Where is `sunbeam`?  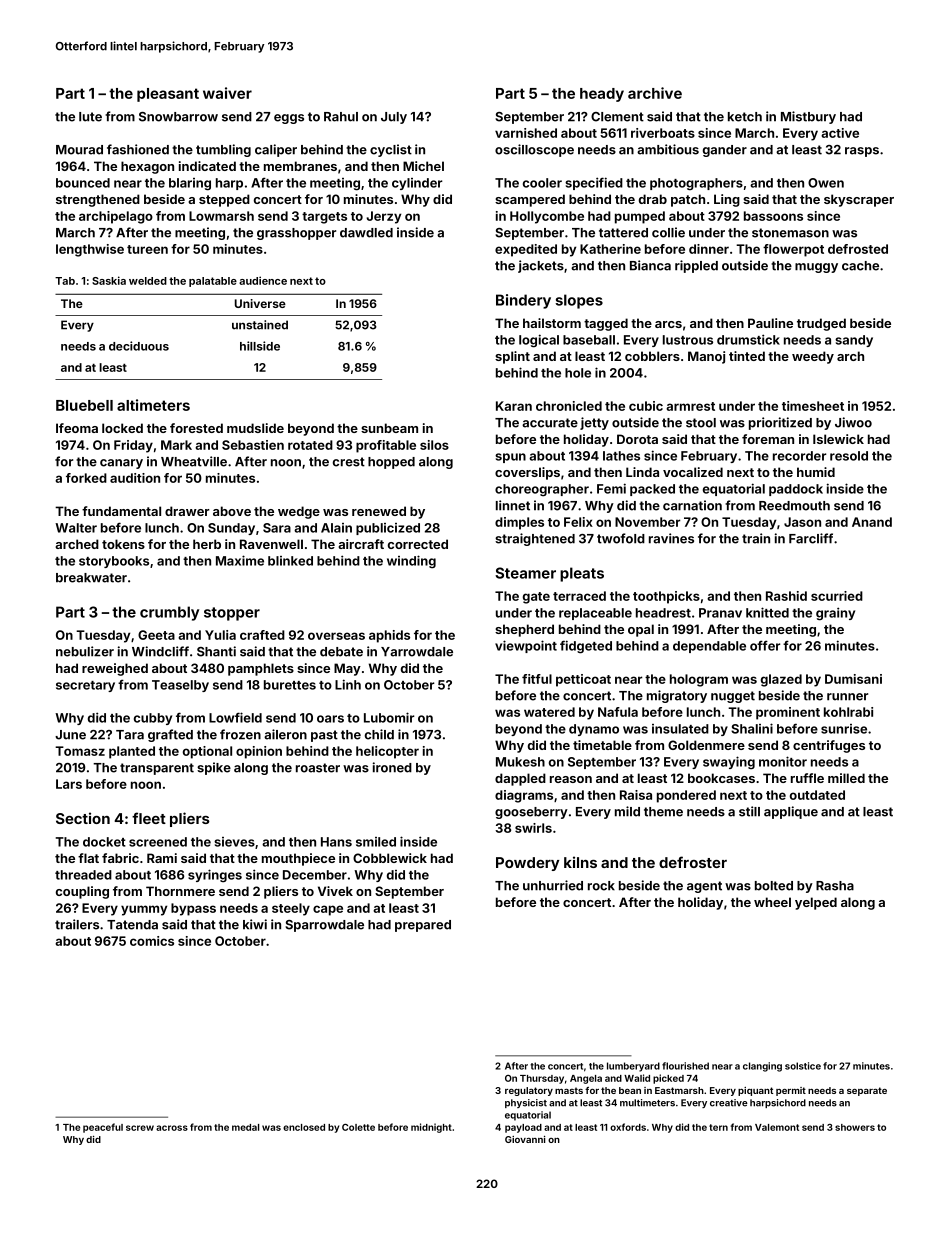
sunbeam is located at coordinates (389, 428).
